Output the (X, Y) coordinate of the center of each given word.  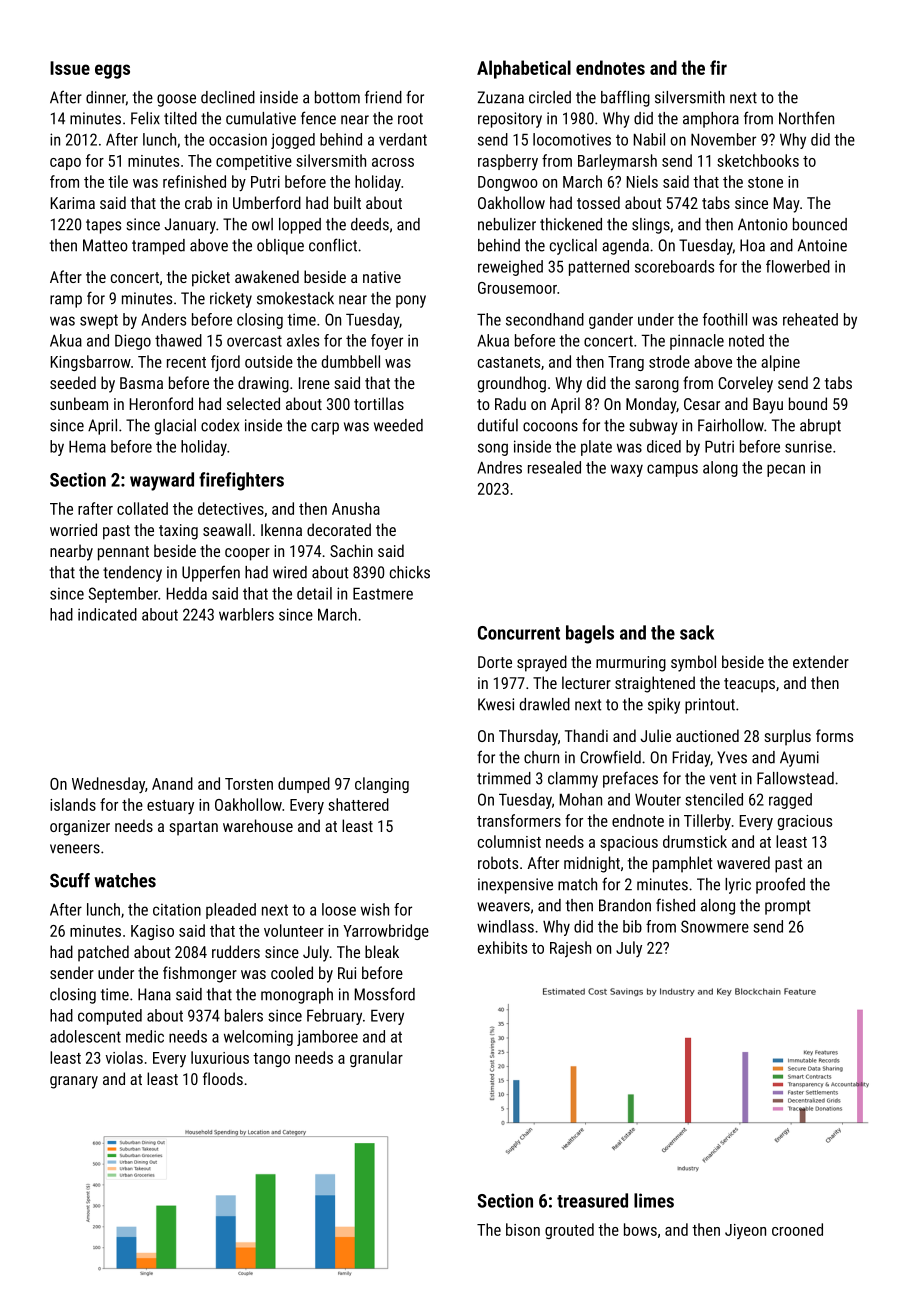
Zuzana (501, 97)
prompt (787, 907)
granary (74, 1082)
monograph (297, 996)
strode (669, 361)
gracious (805, 822)
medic (145, 1036)
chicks (410, 572)
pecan (786, 470)
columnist (509, 841)
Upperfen (211, 573)
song (493, 449)
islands (73, 804)
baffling (625, 98)
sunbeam (79, 403)
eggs (112, 71)
